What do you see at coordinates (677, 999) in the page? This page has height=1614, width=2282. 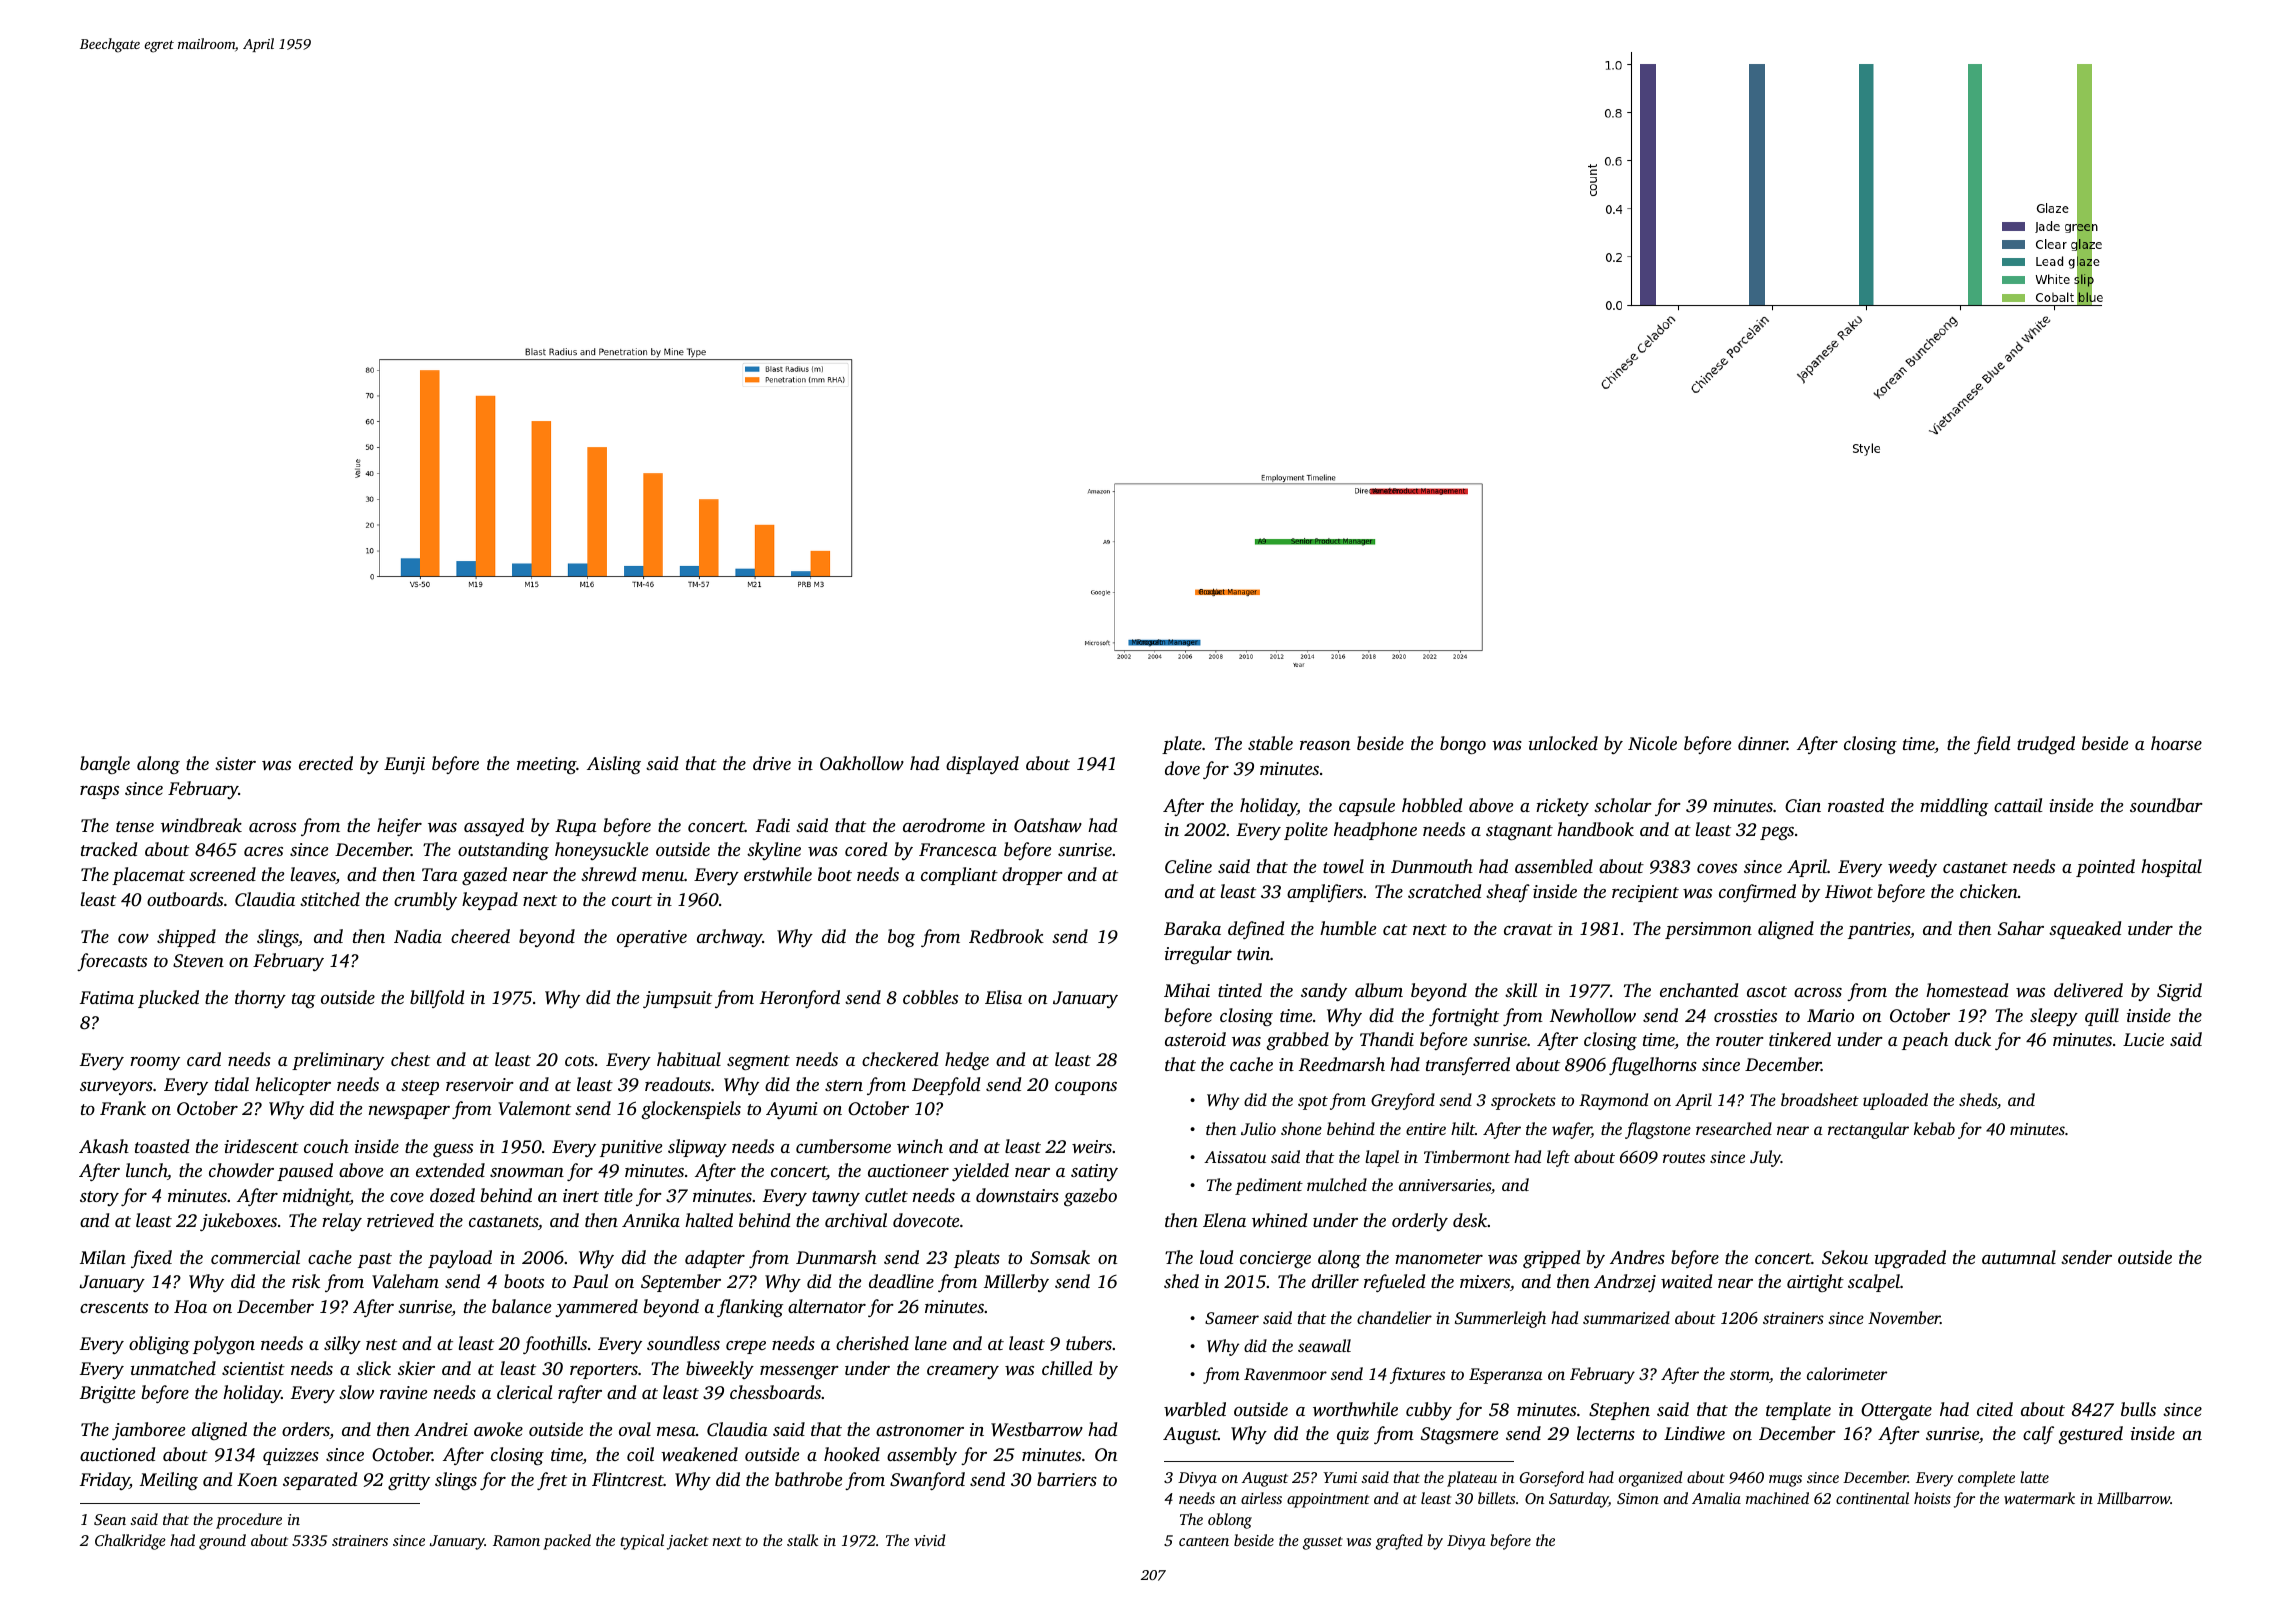 I see `jumpsuit` at bounding box center [677, 999].
